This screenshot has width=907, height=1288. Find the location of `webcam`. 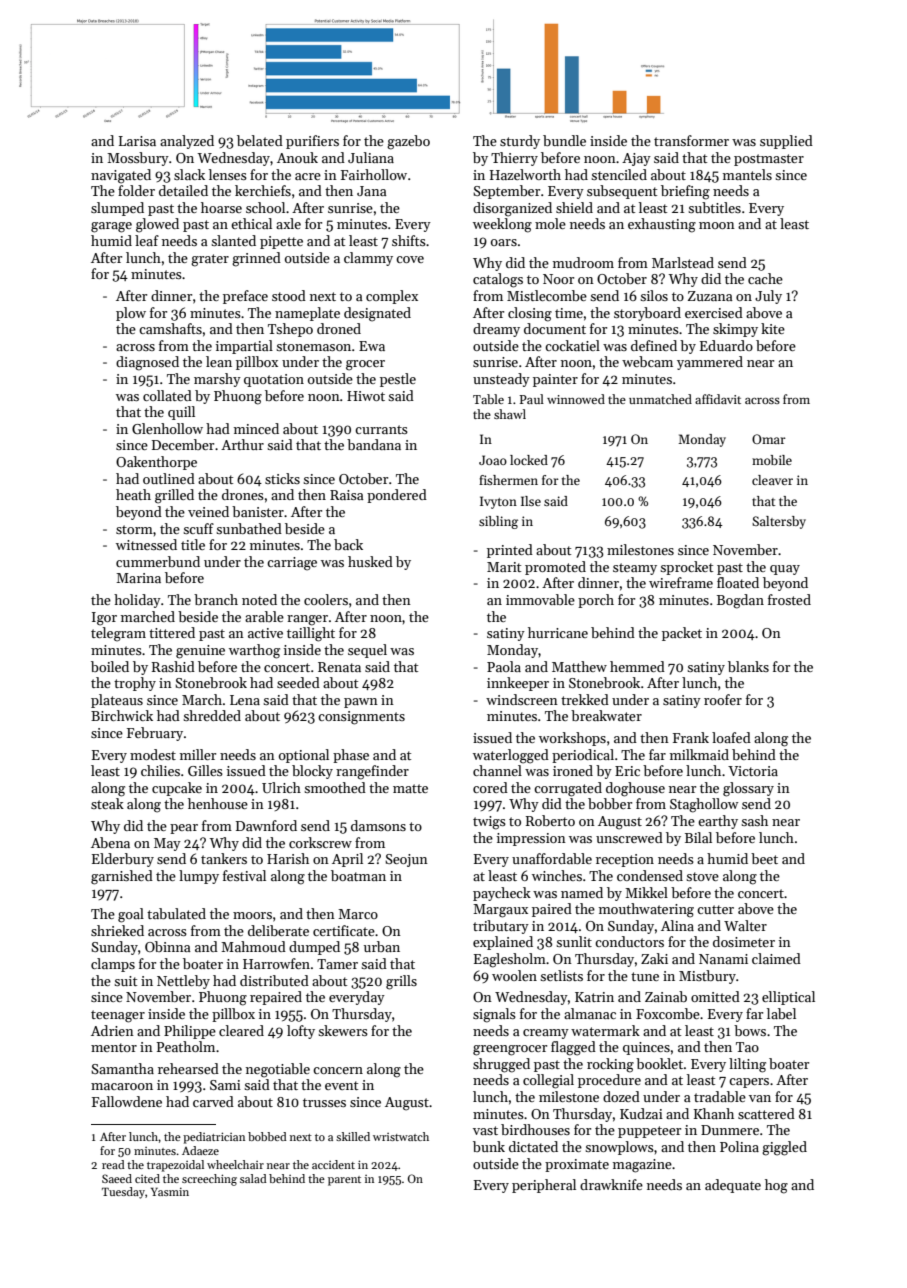

webcam is located at coordinates (647, 361).
